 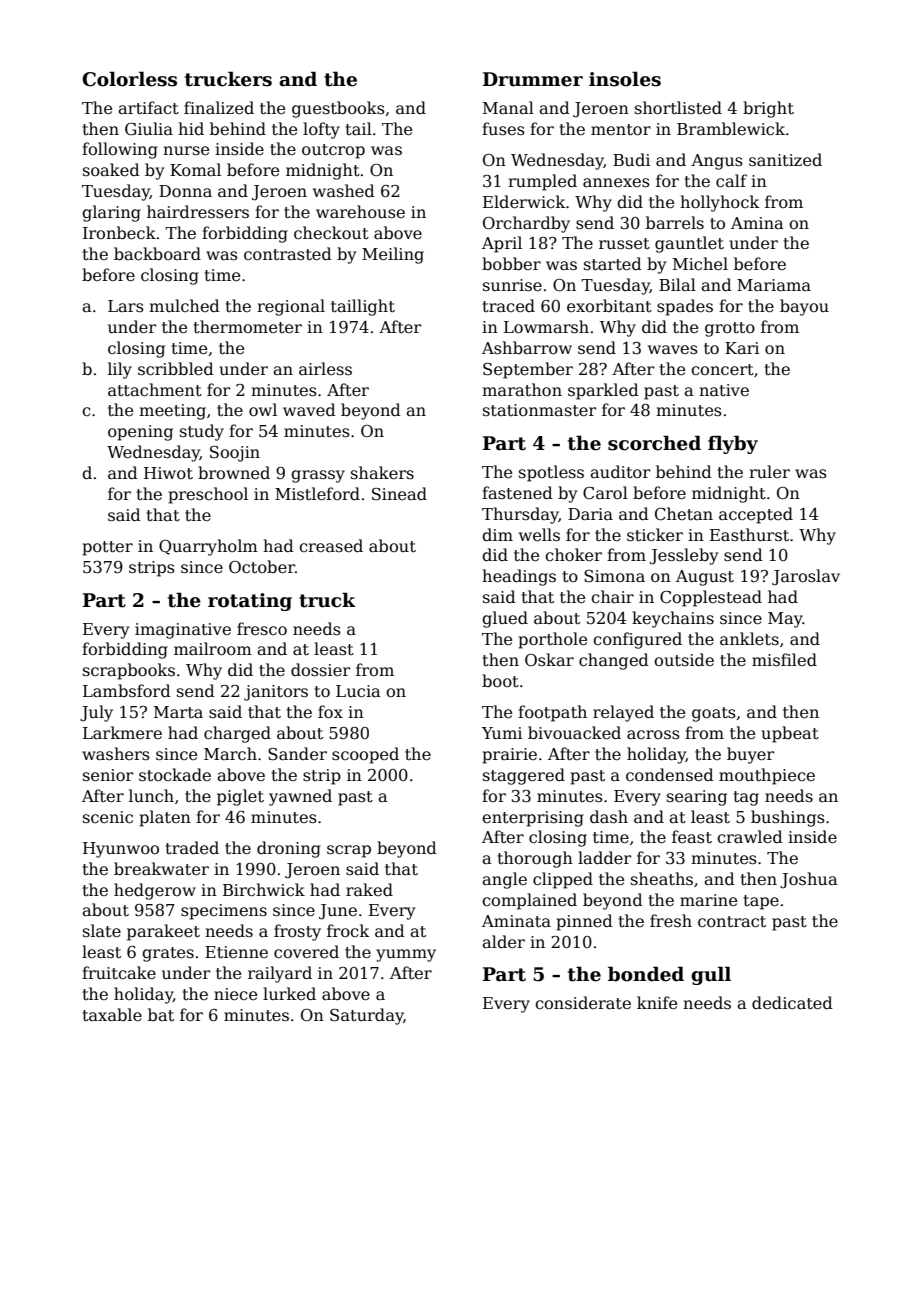 I want to click on headings, so click(x=519, y=577).
